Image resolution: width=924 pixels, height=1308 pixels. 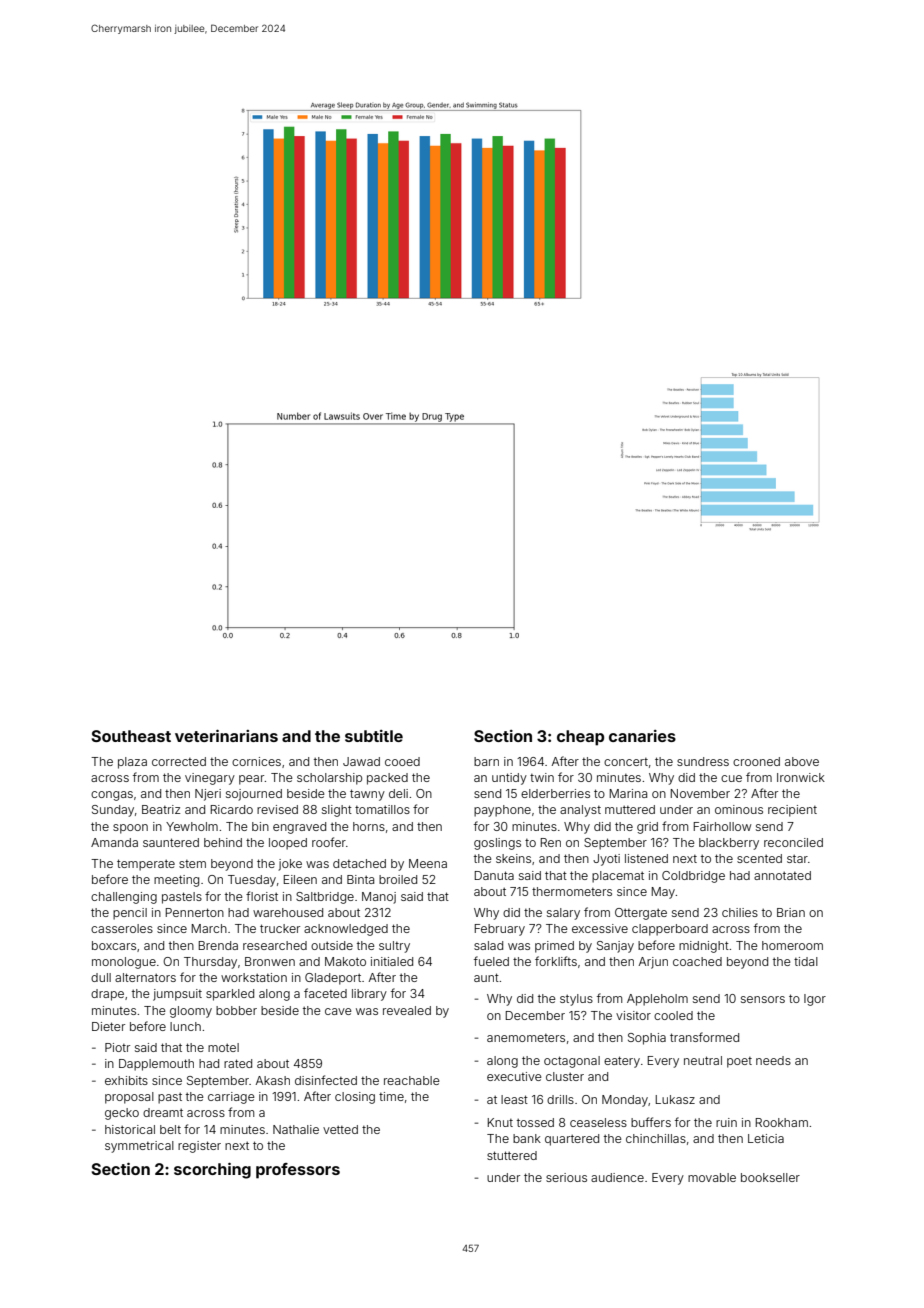 What do you see at coordinates (703, 1060) in the screenshot?
I see `neutral` at bounding box center [703, 1060].
